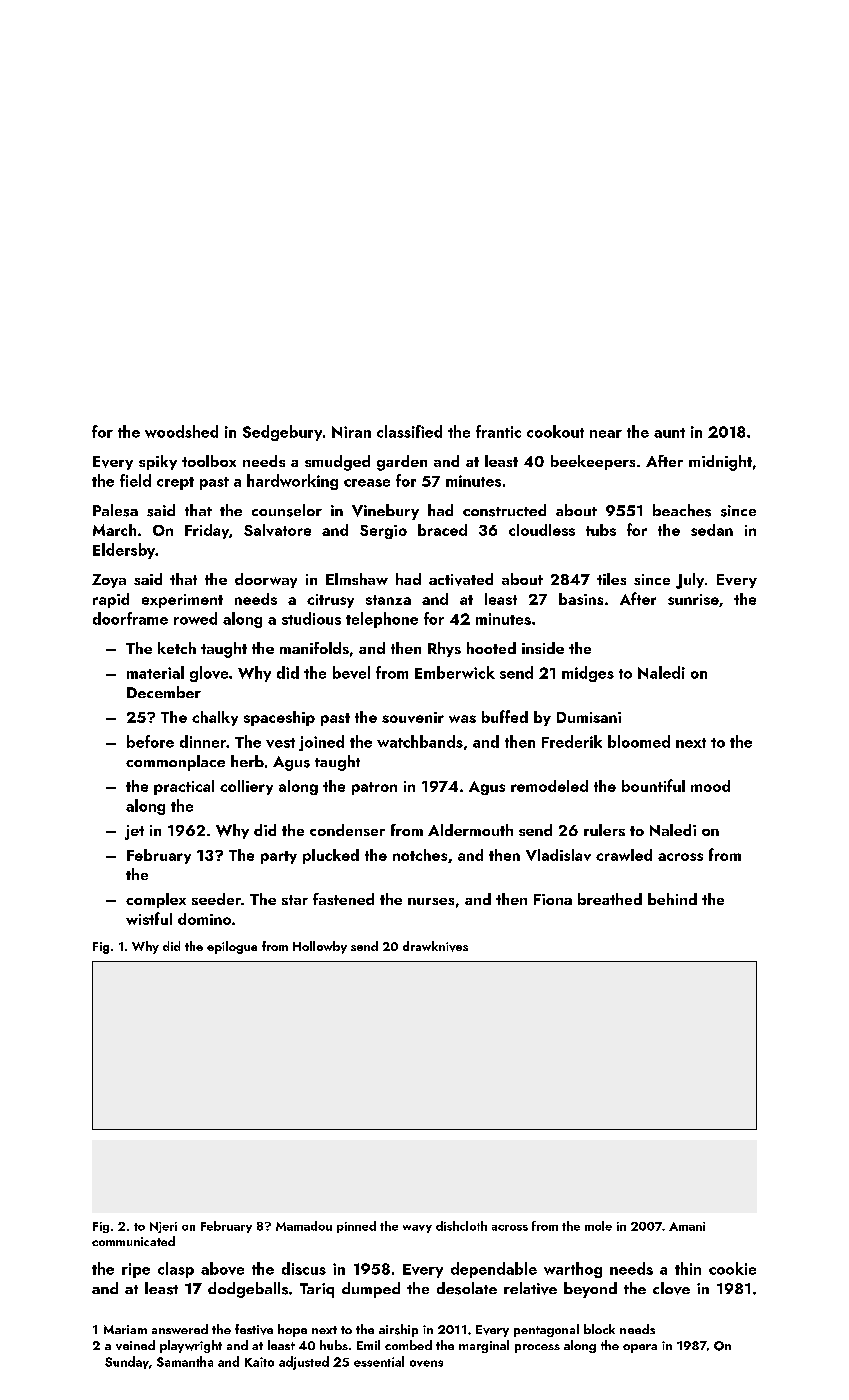 Image resolution: width=849 pixels, height=1400 pixels. I want to click on drawknives, so click(435, 946).
